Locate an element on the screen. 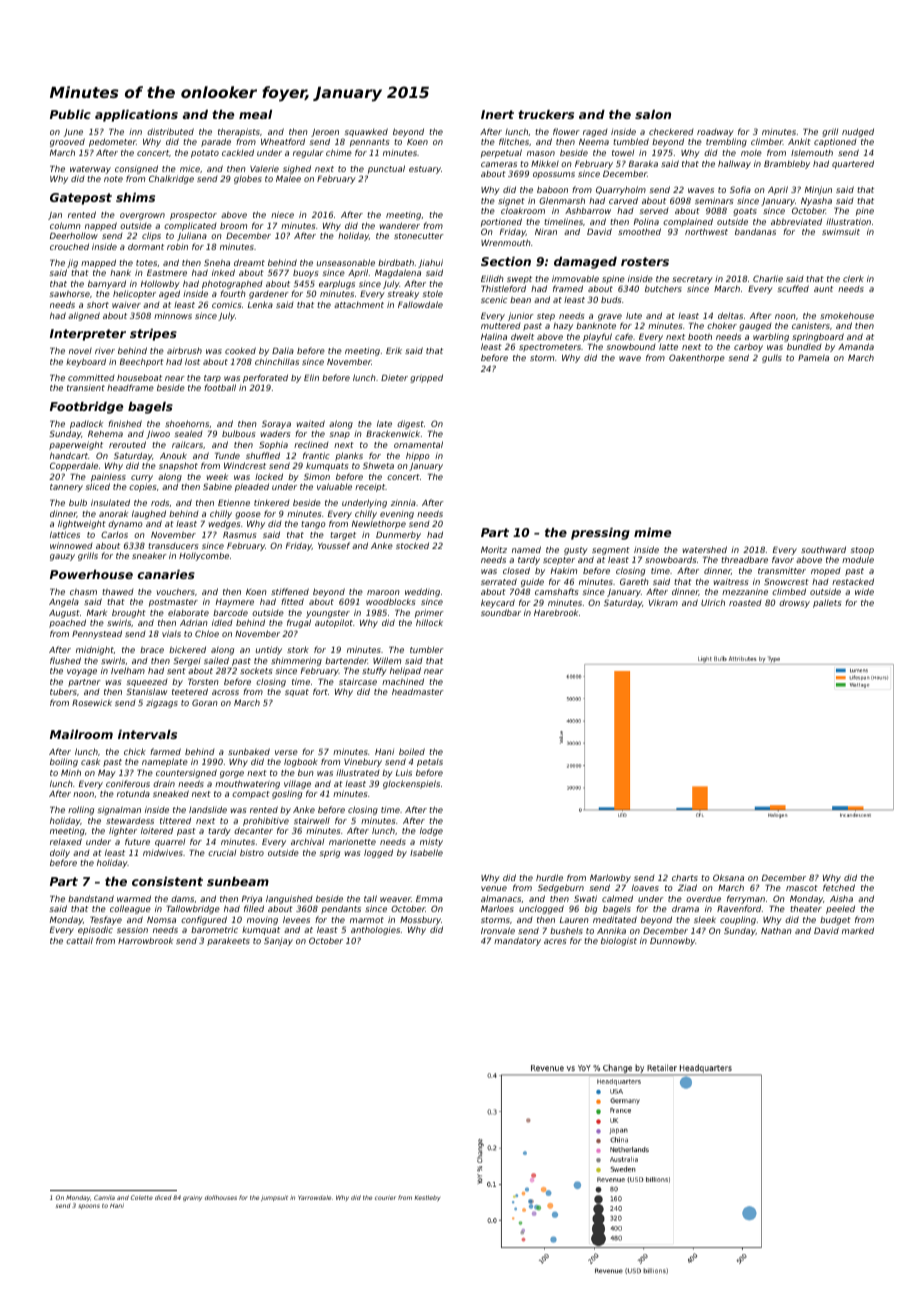 The image size is (924, 1308). Public is located at coordinates (70, 114).
